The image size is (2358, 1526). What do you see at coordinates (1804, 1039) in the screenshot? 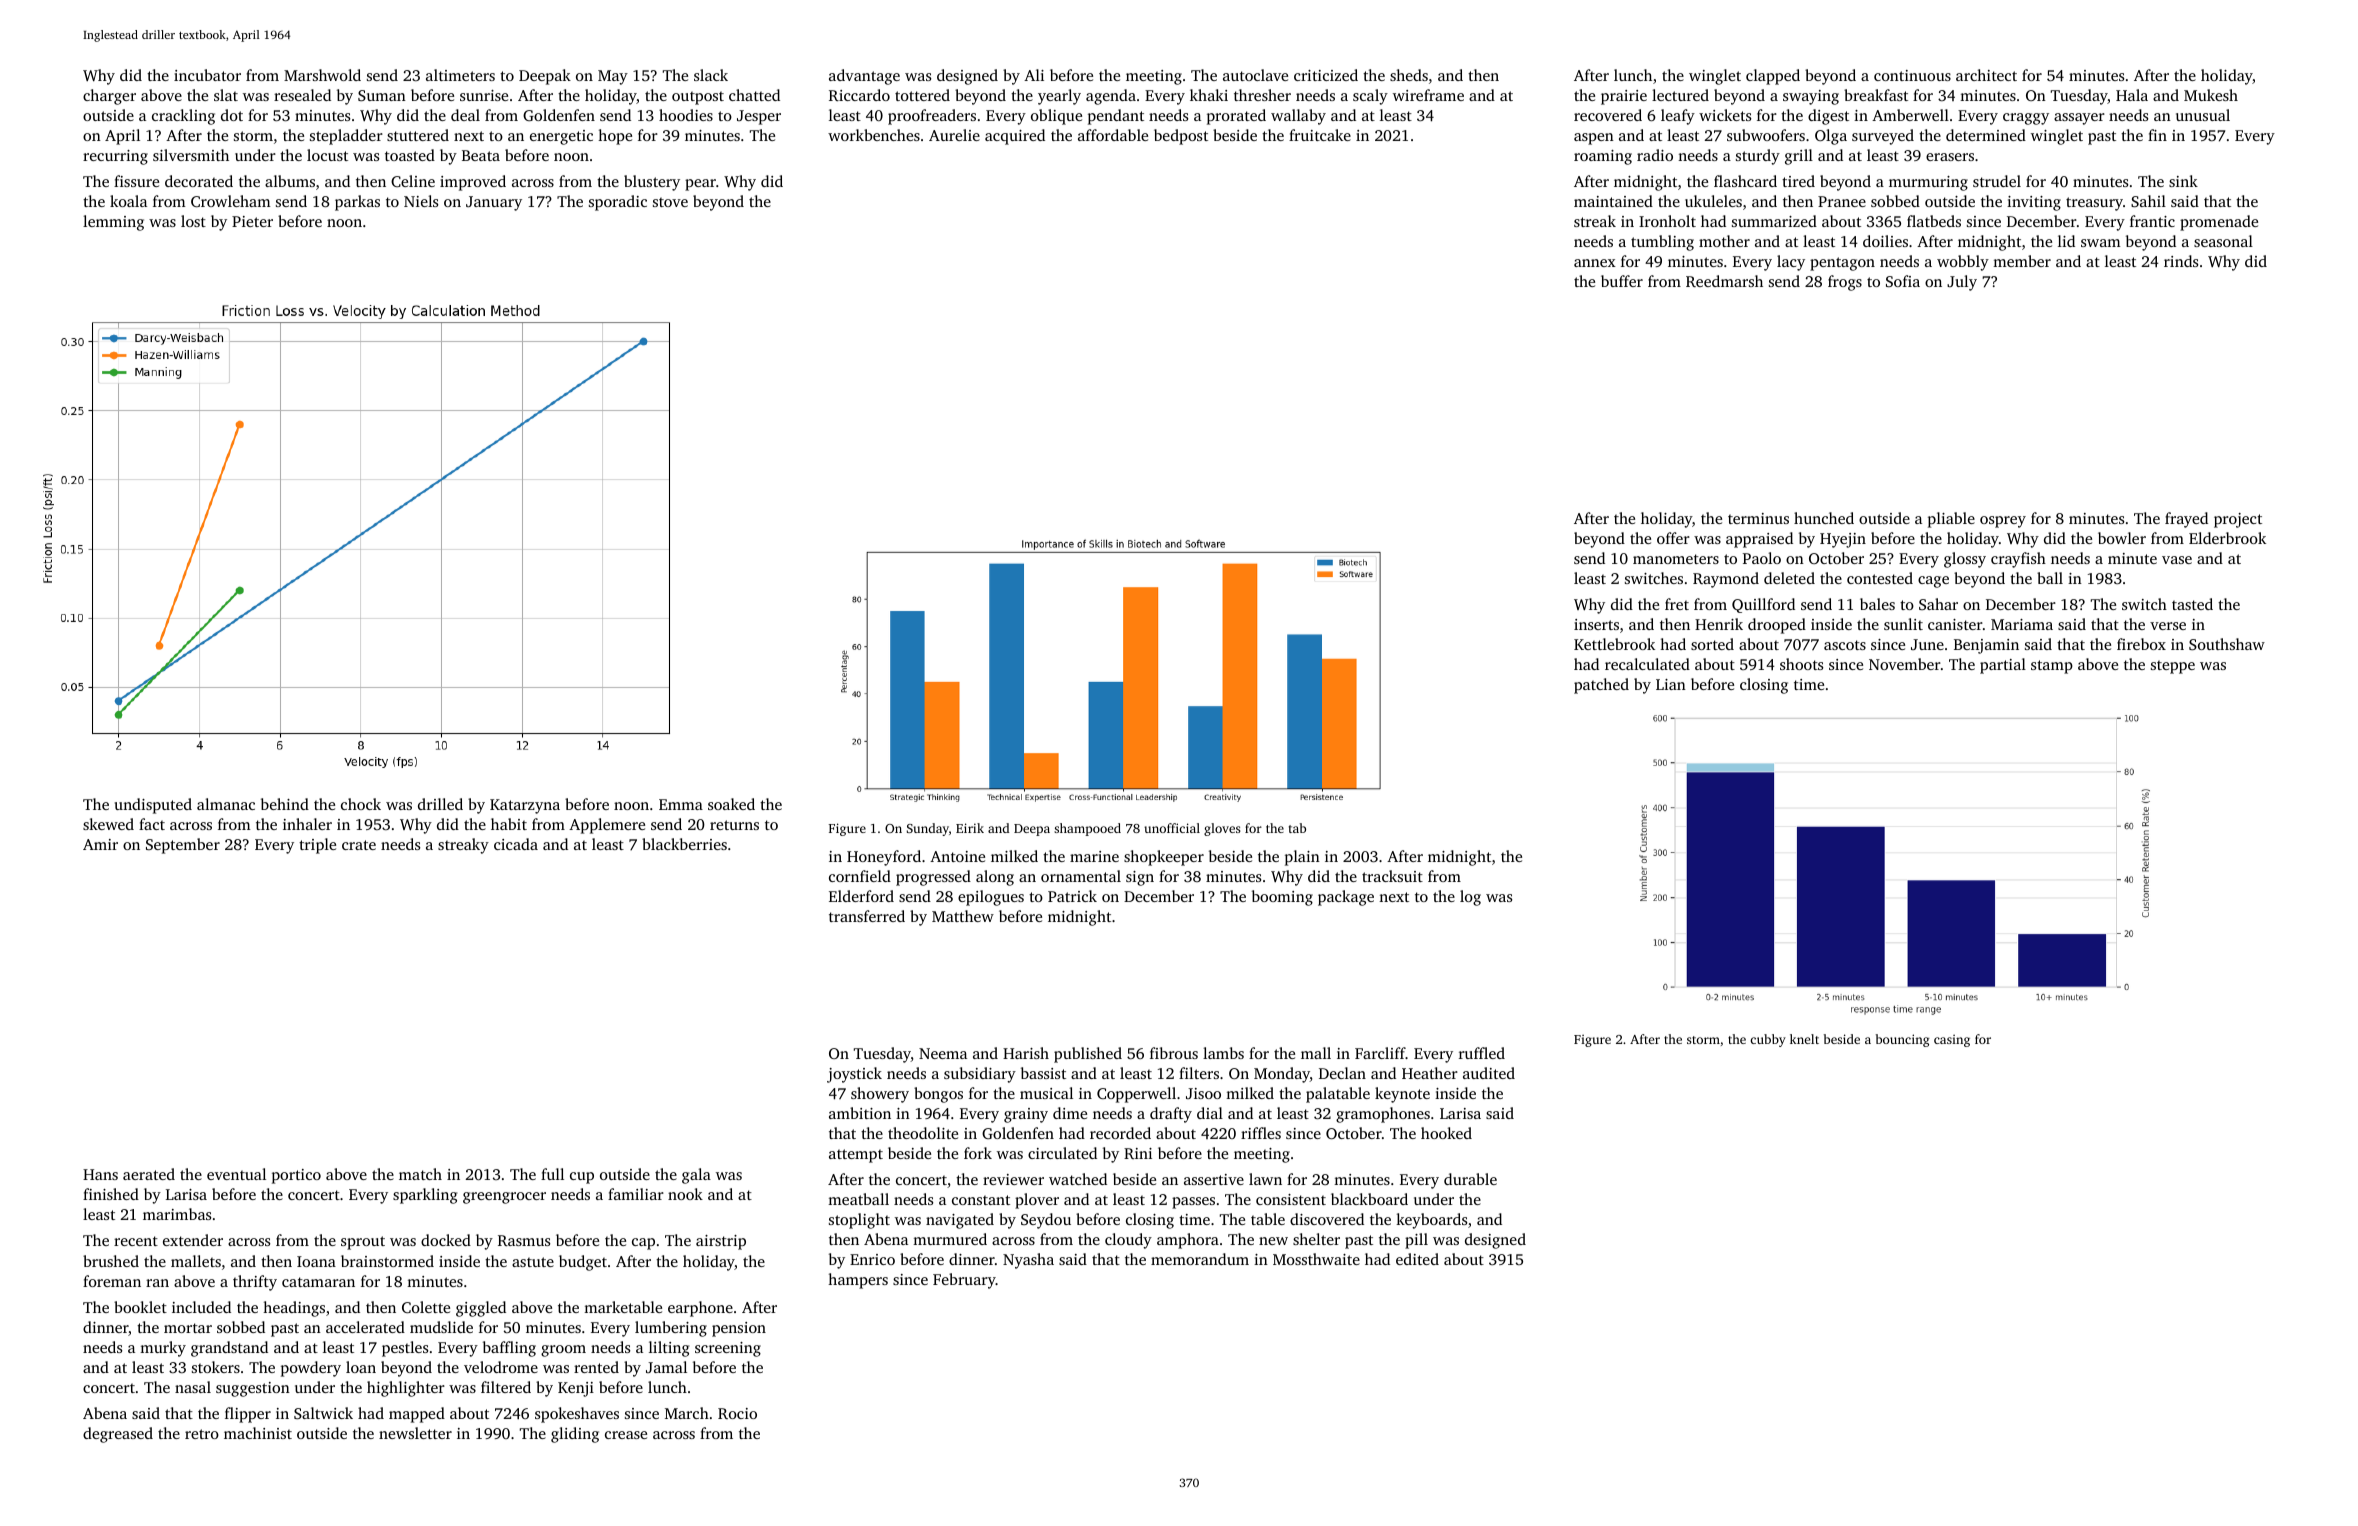
I see `knelt` at bounding box center [1804, 1039].
